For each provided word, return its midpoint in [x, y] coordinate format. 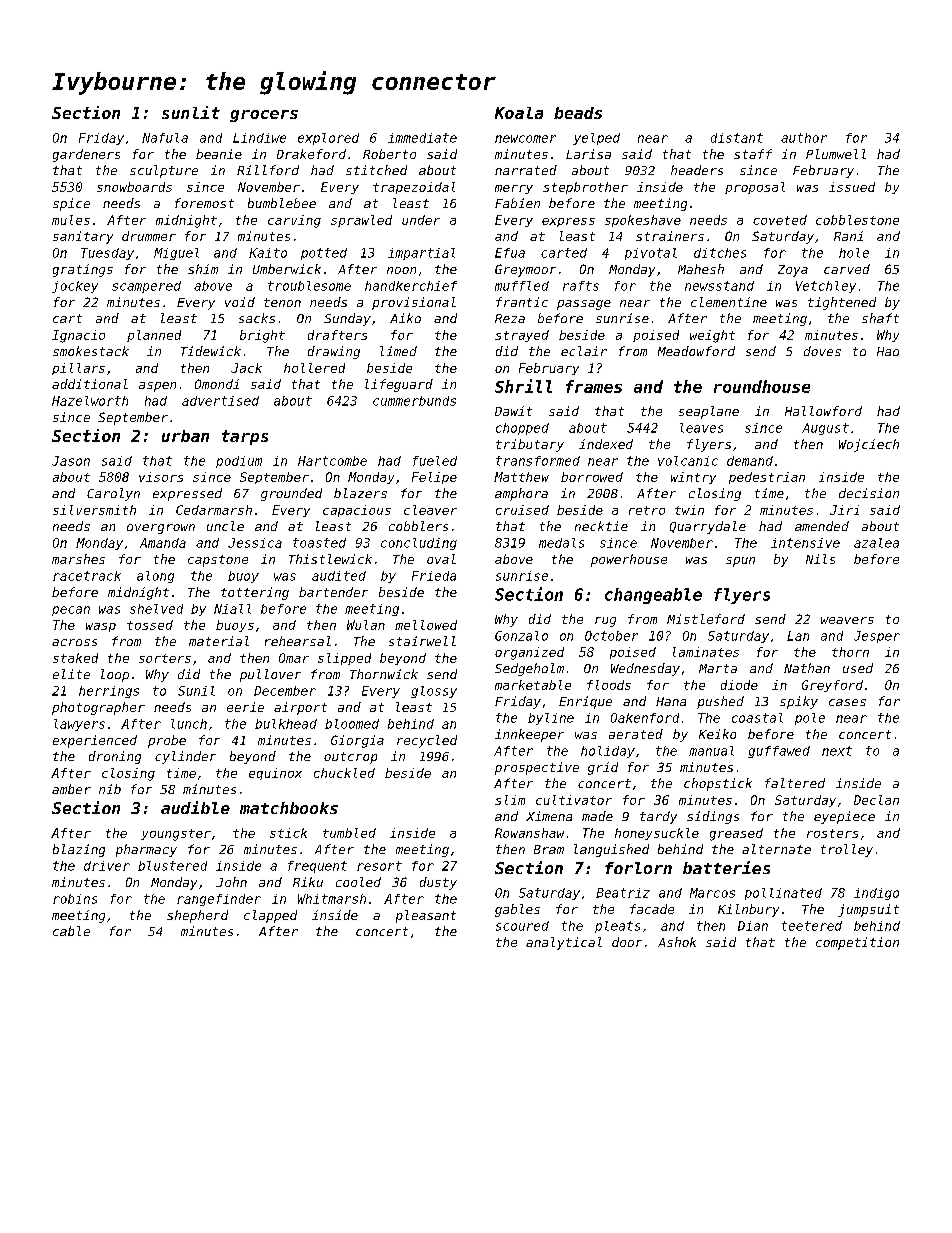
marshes [78, 559]
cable [71, 931]
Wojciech [869, 445]
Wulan [366, 625]
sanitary [83, 237]
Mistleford [706, 619]
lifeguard [399, 385]
